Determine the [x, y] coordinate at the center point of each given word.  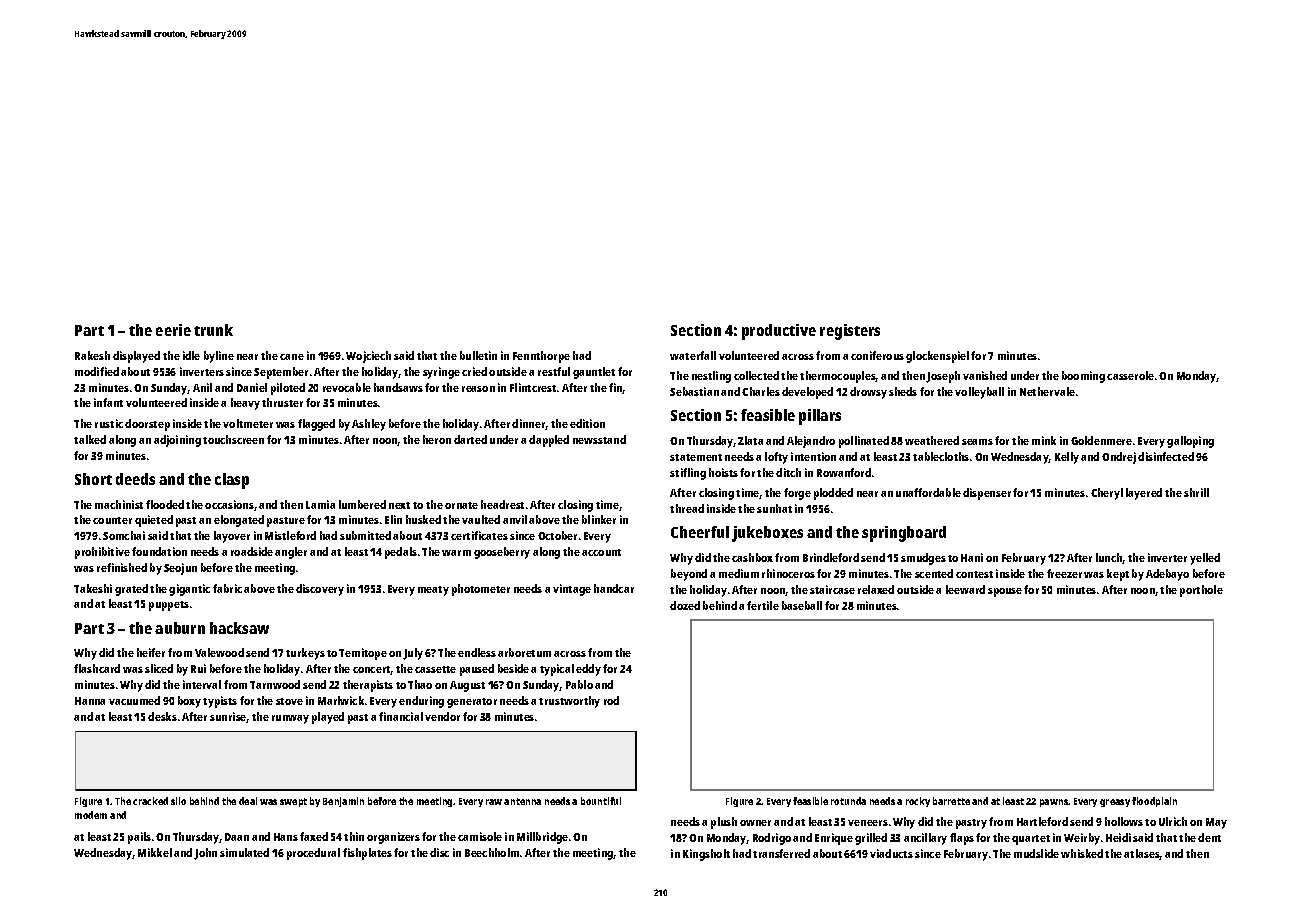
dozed [685, 605]
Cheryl [1107, 494]
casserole [1130, 375]
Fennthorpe [541, 357]
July [413, 654]
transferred [781, 853]
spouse [1005, 592]
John [205, 854]
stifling [688, 474]
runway [290, 719]
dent [1209, 837]
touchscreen [233, 439]
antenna [522, 801]
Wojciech [368, 357]
